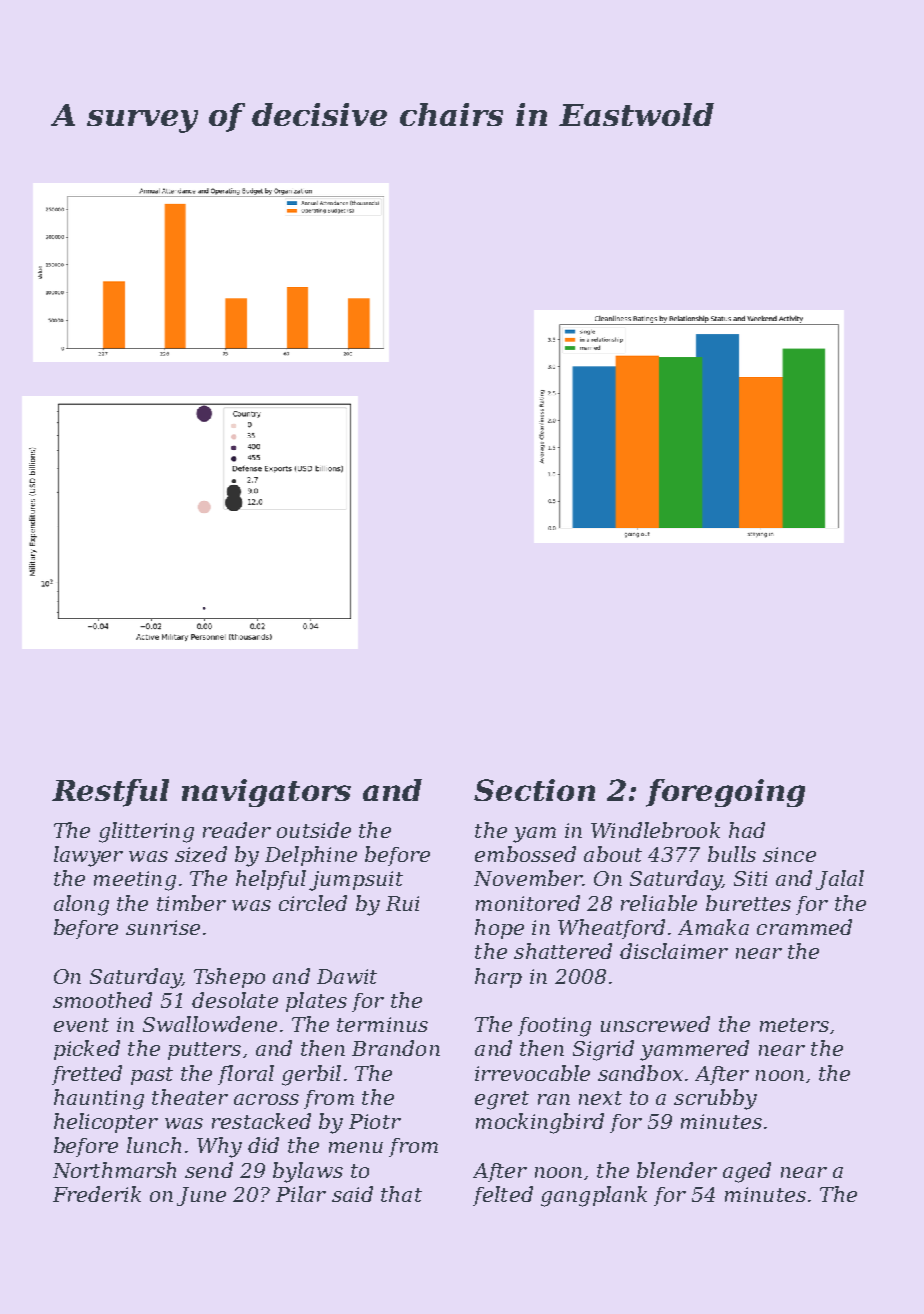 The height and width of the screenshot is (1314, 924). Describe the element at coordinates (87, 1075) in the screenshot. I see `fretted` at that location.
